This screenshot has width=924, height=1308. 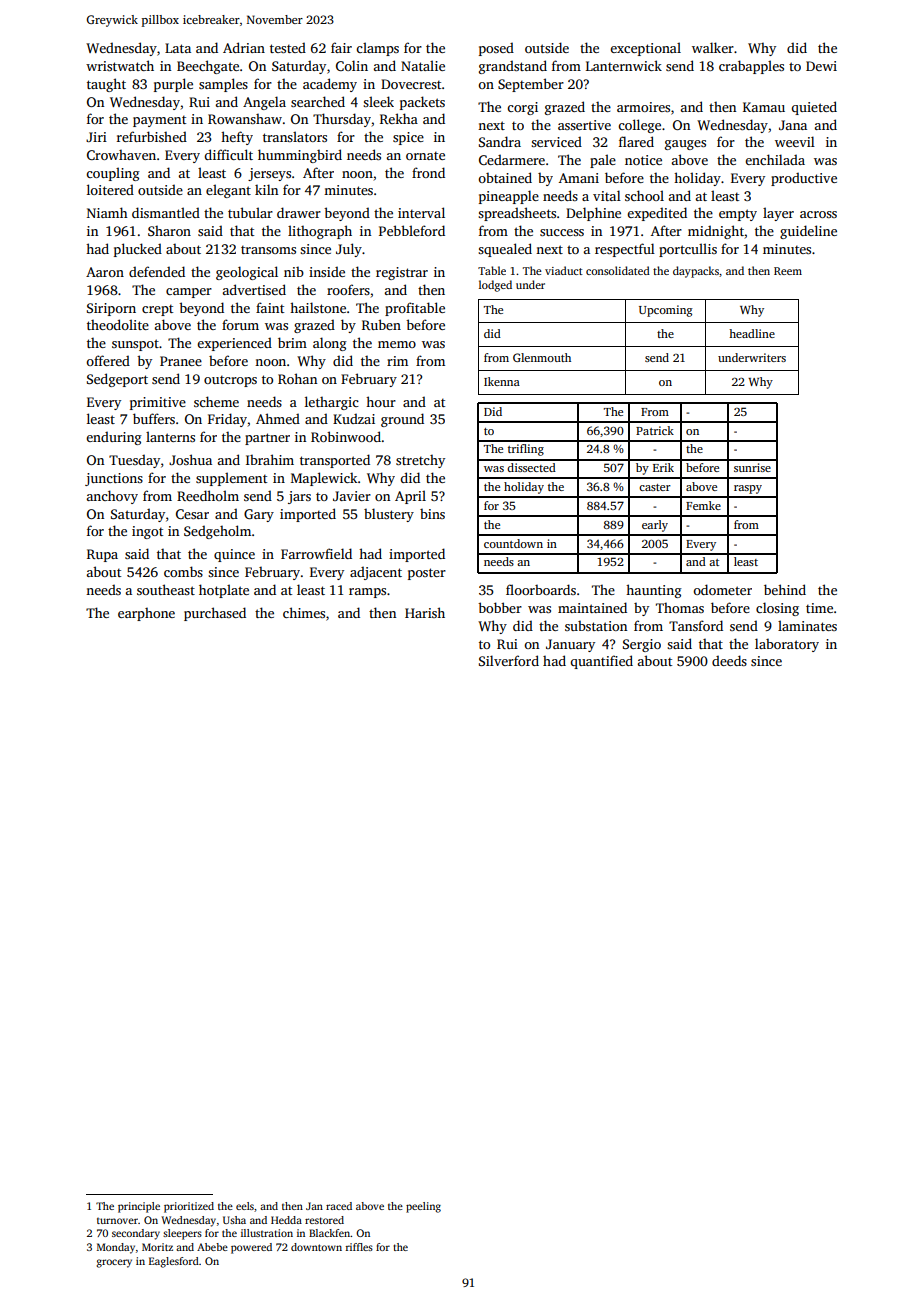 What do you see at coordinates (245, 1206) in the screenshot?
I see `eels` at bounding box center [245, 1206].
